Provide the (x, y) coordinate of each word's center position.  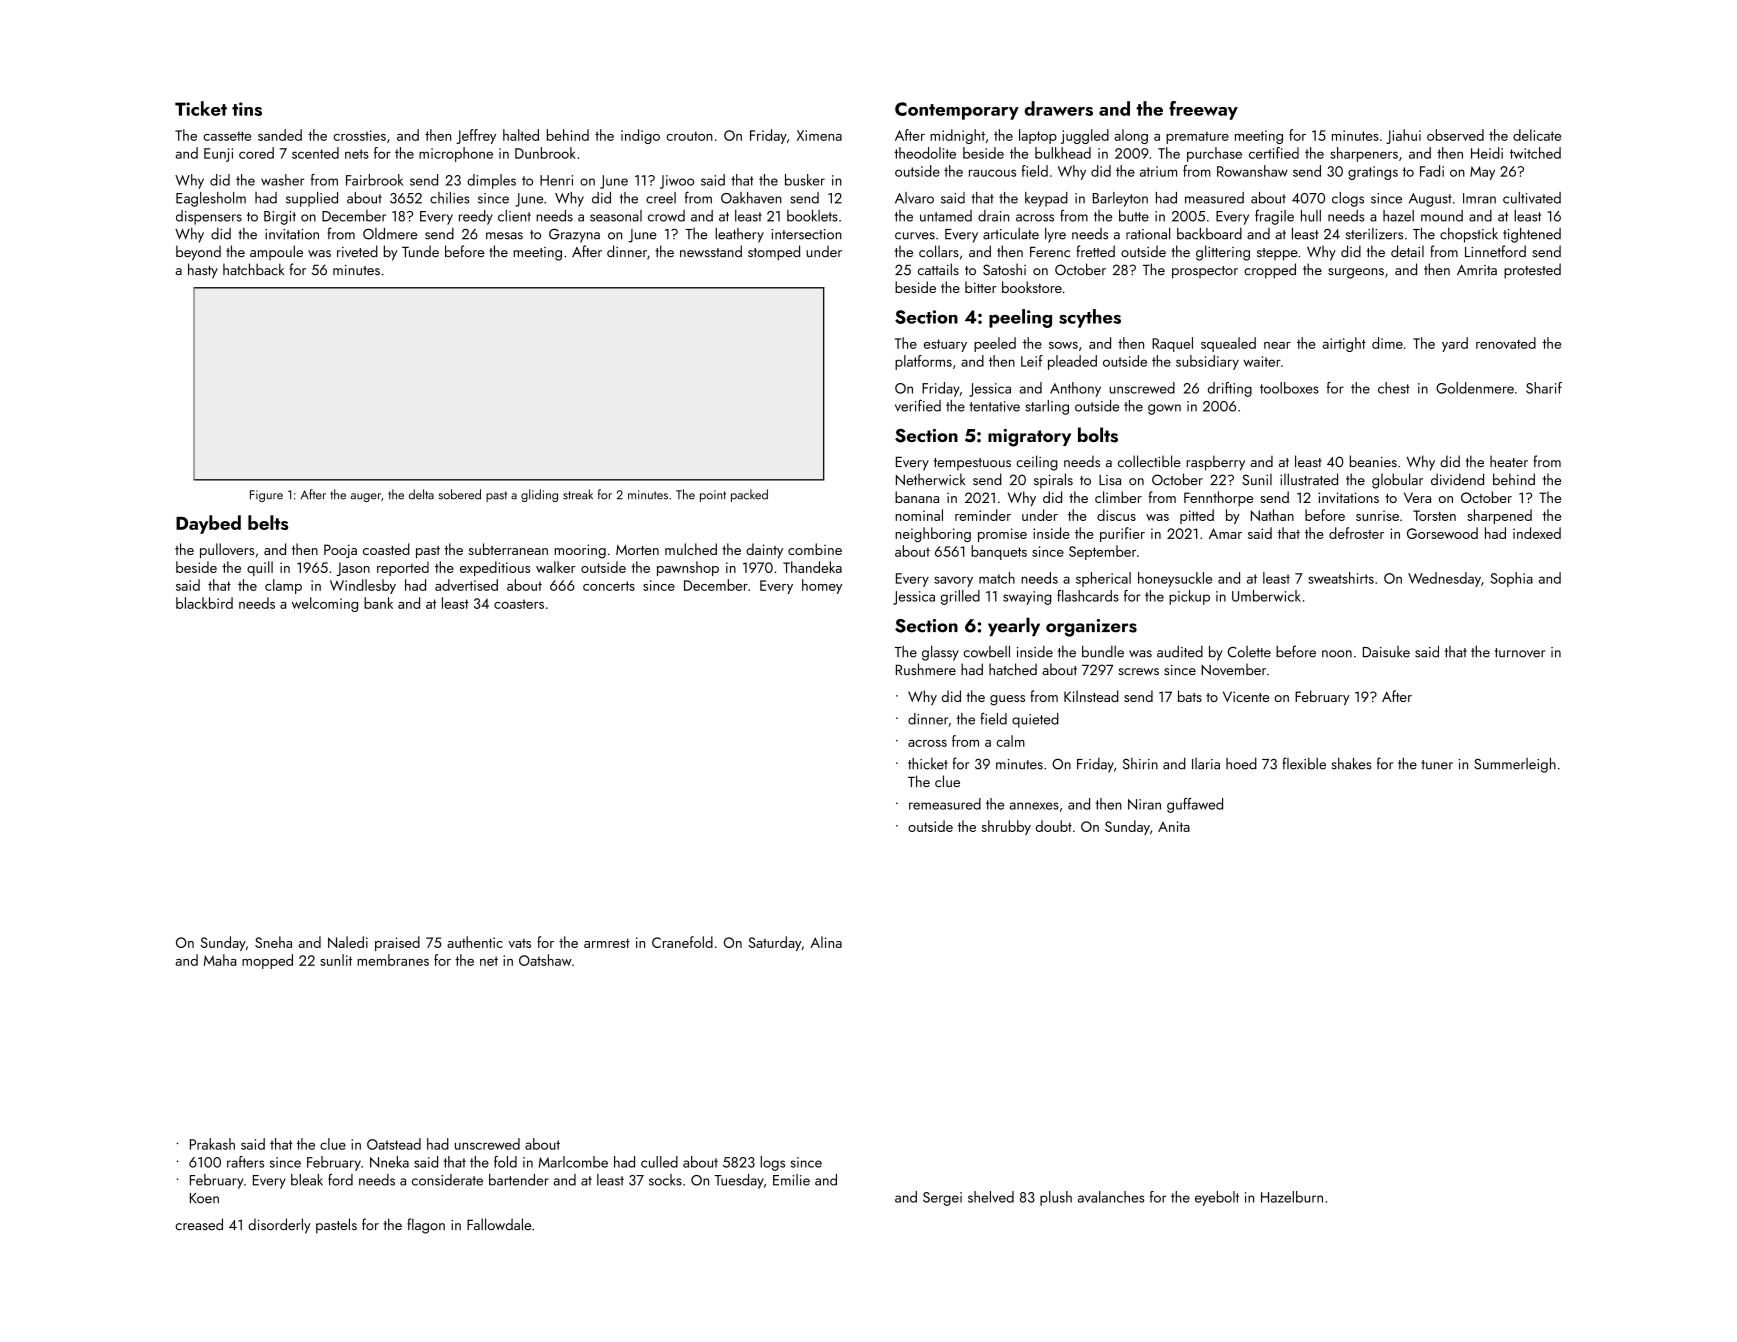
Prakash (212, 1144)
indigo (640, 136)
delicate (1537, 135)
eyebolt (1217, 1198)
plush (1056, 1198)
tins (247, 109)
